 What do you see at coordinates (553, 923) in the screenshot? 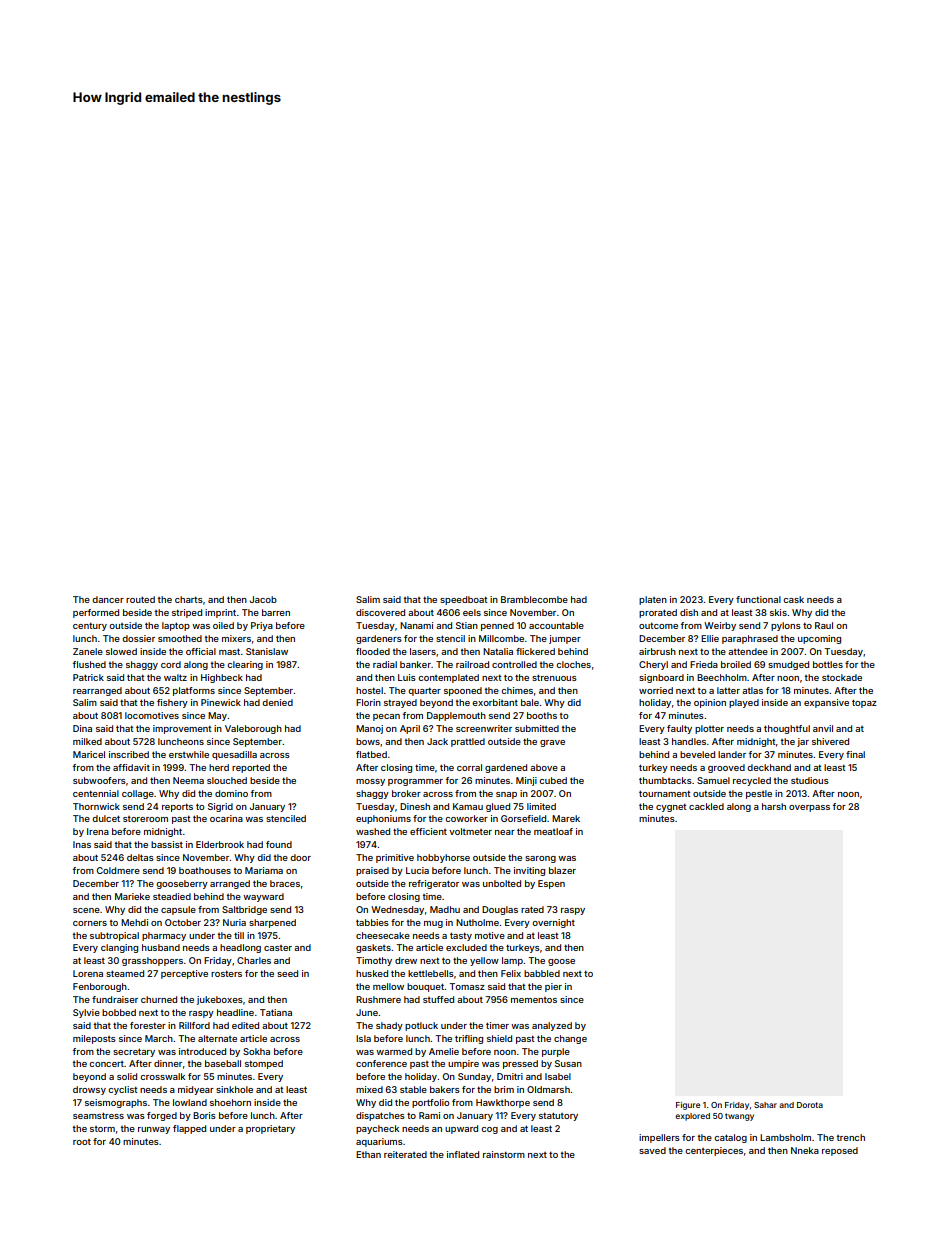
I see `overnight` at bounding box center [553, 923].
